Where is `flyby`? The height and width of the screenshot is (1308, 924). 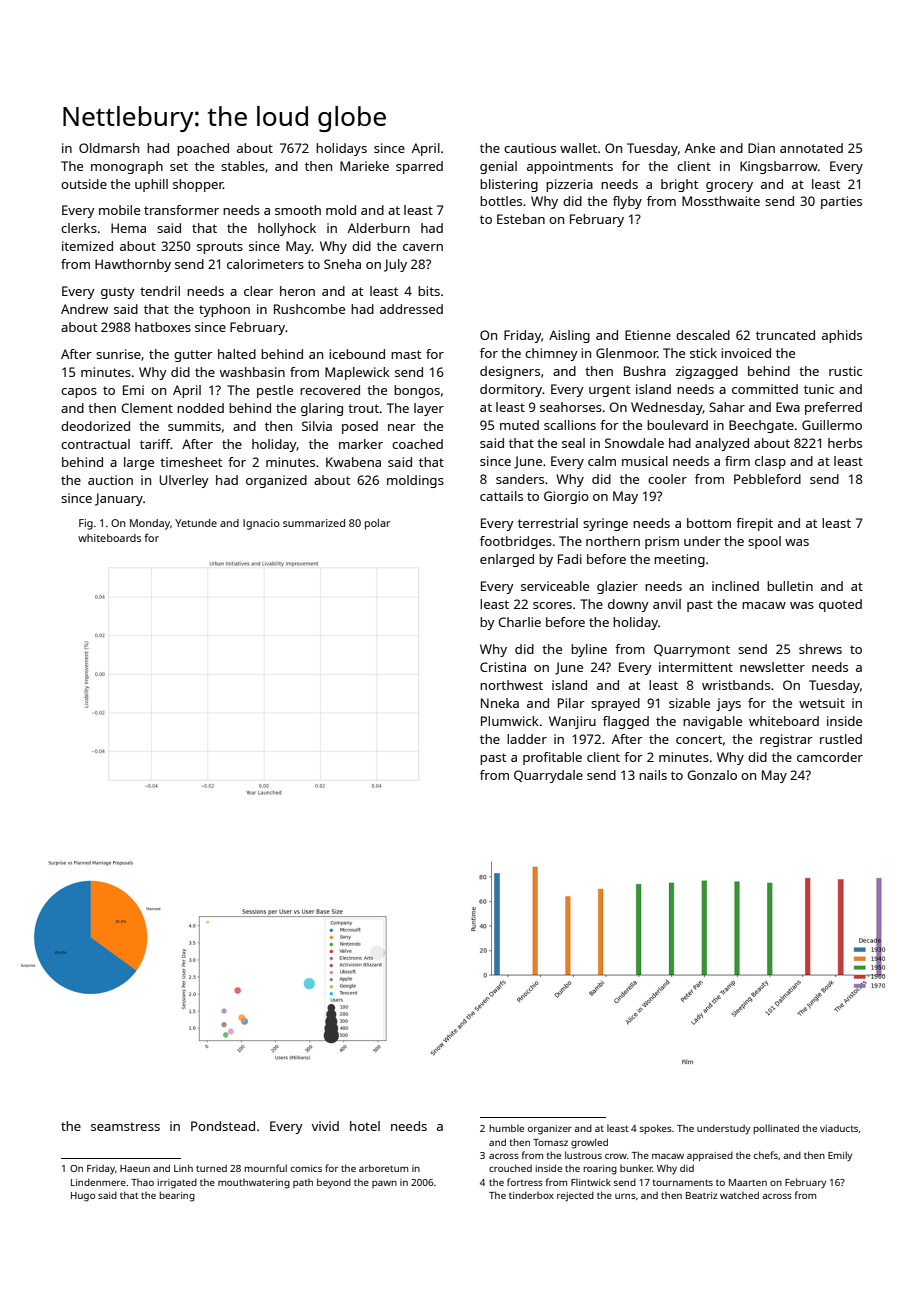 flyby is located at coordinates (627, 202).
